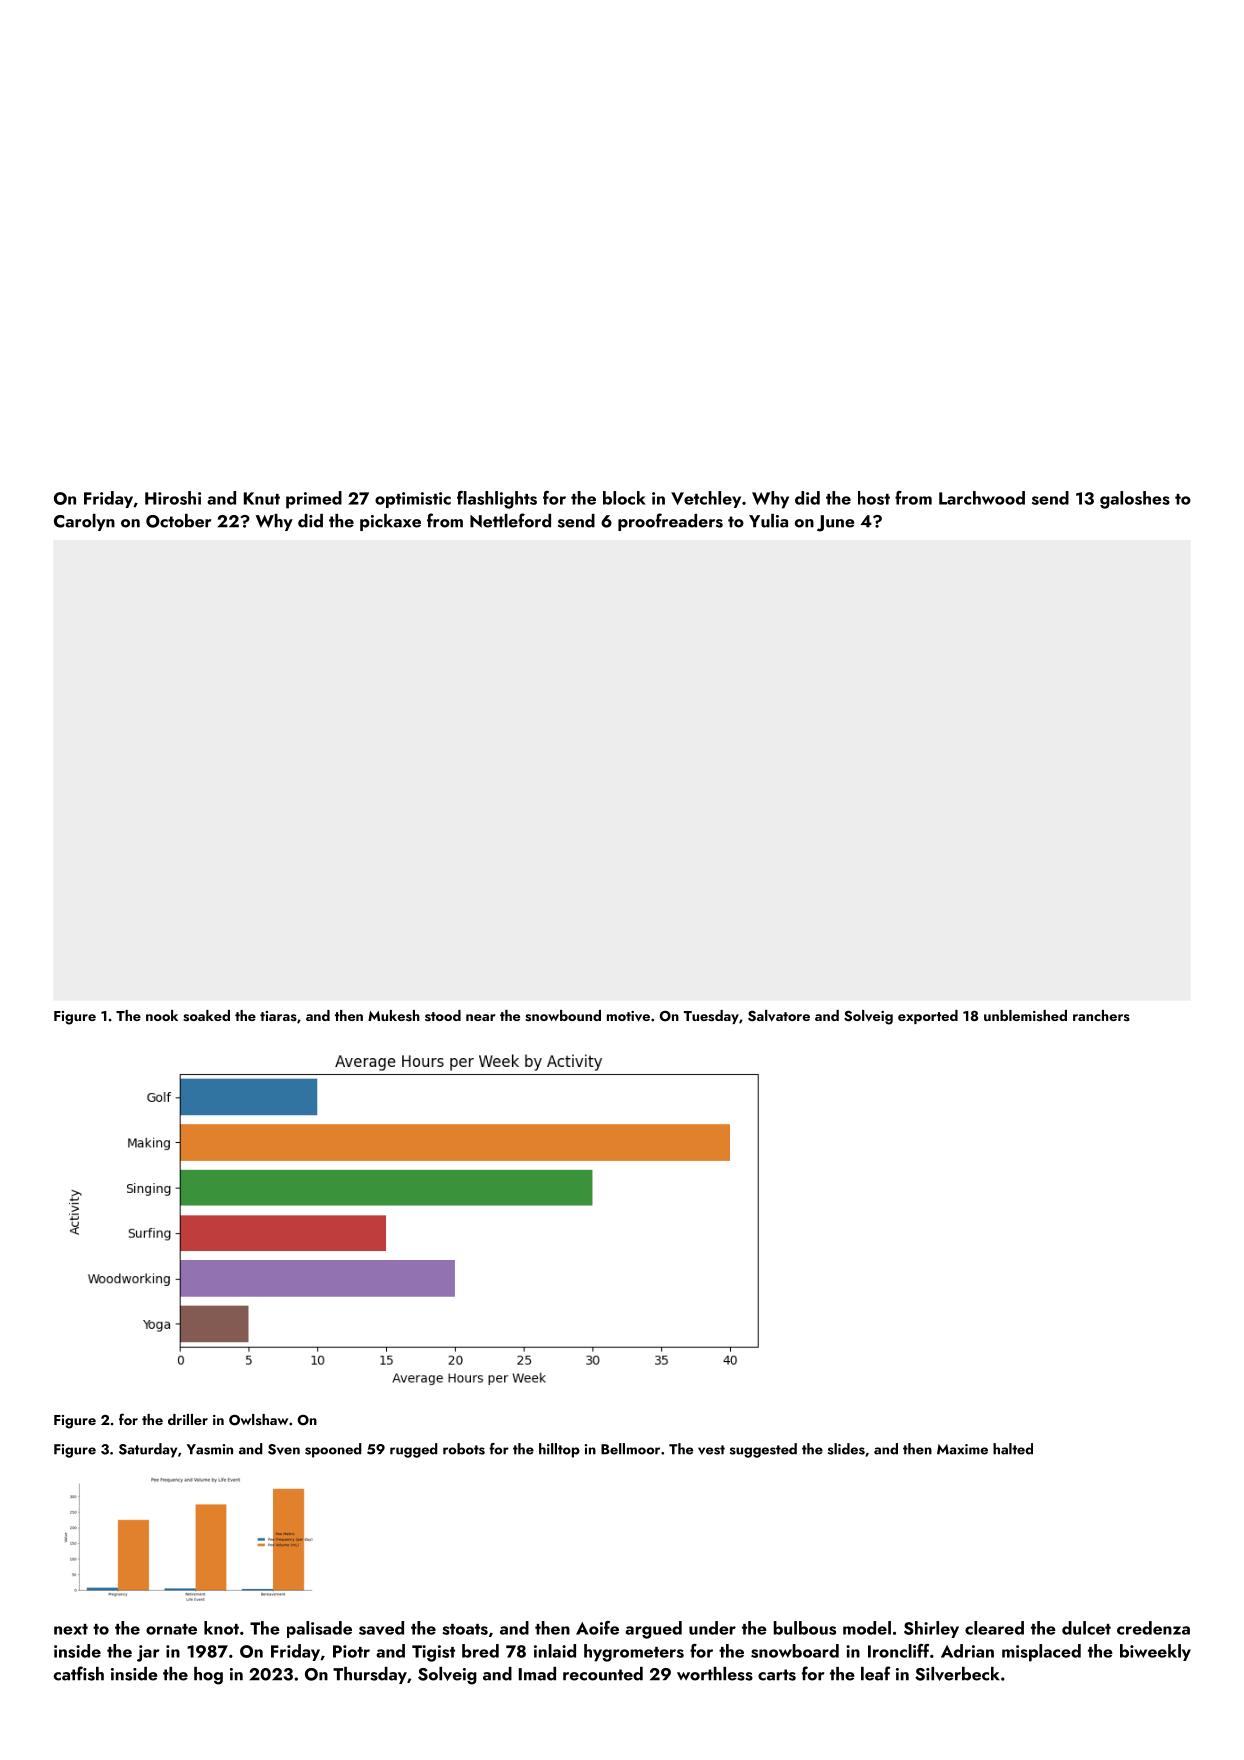 Image resolution: width=1244 pixels, height=1760 pixels. Describe the element at coordinates (874, 498) in the screenshot. I see `host` at that location.
